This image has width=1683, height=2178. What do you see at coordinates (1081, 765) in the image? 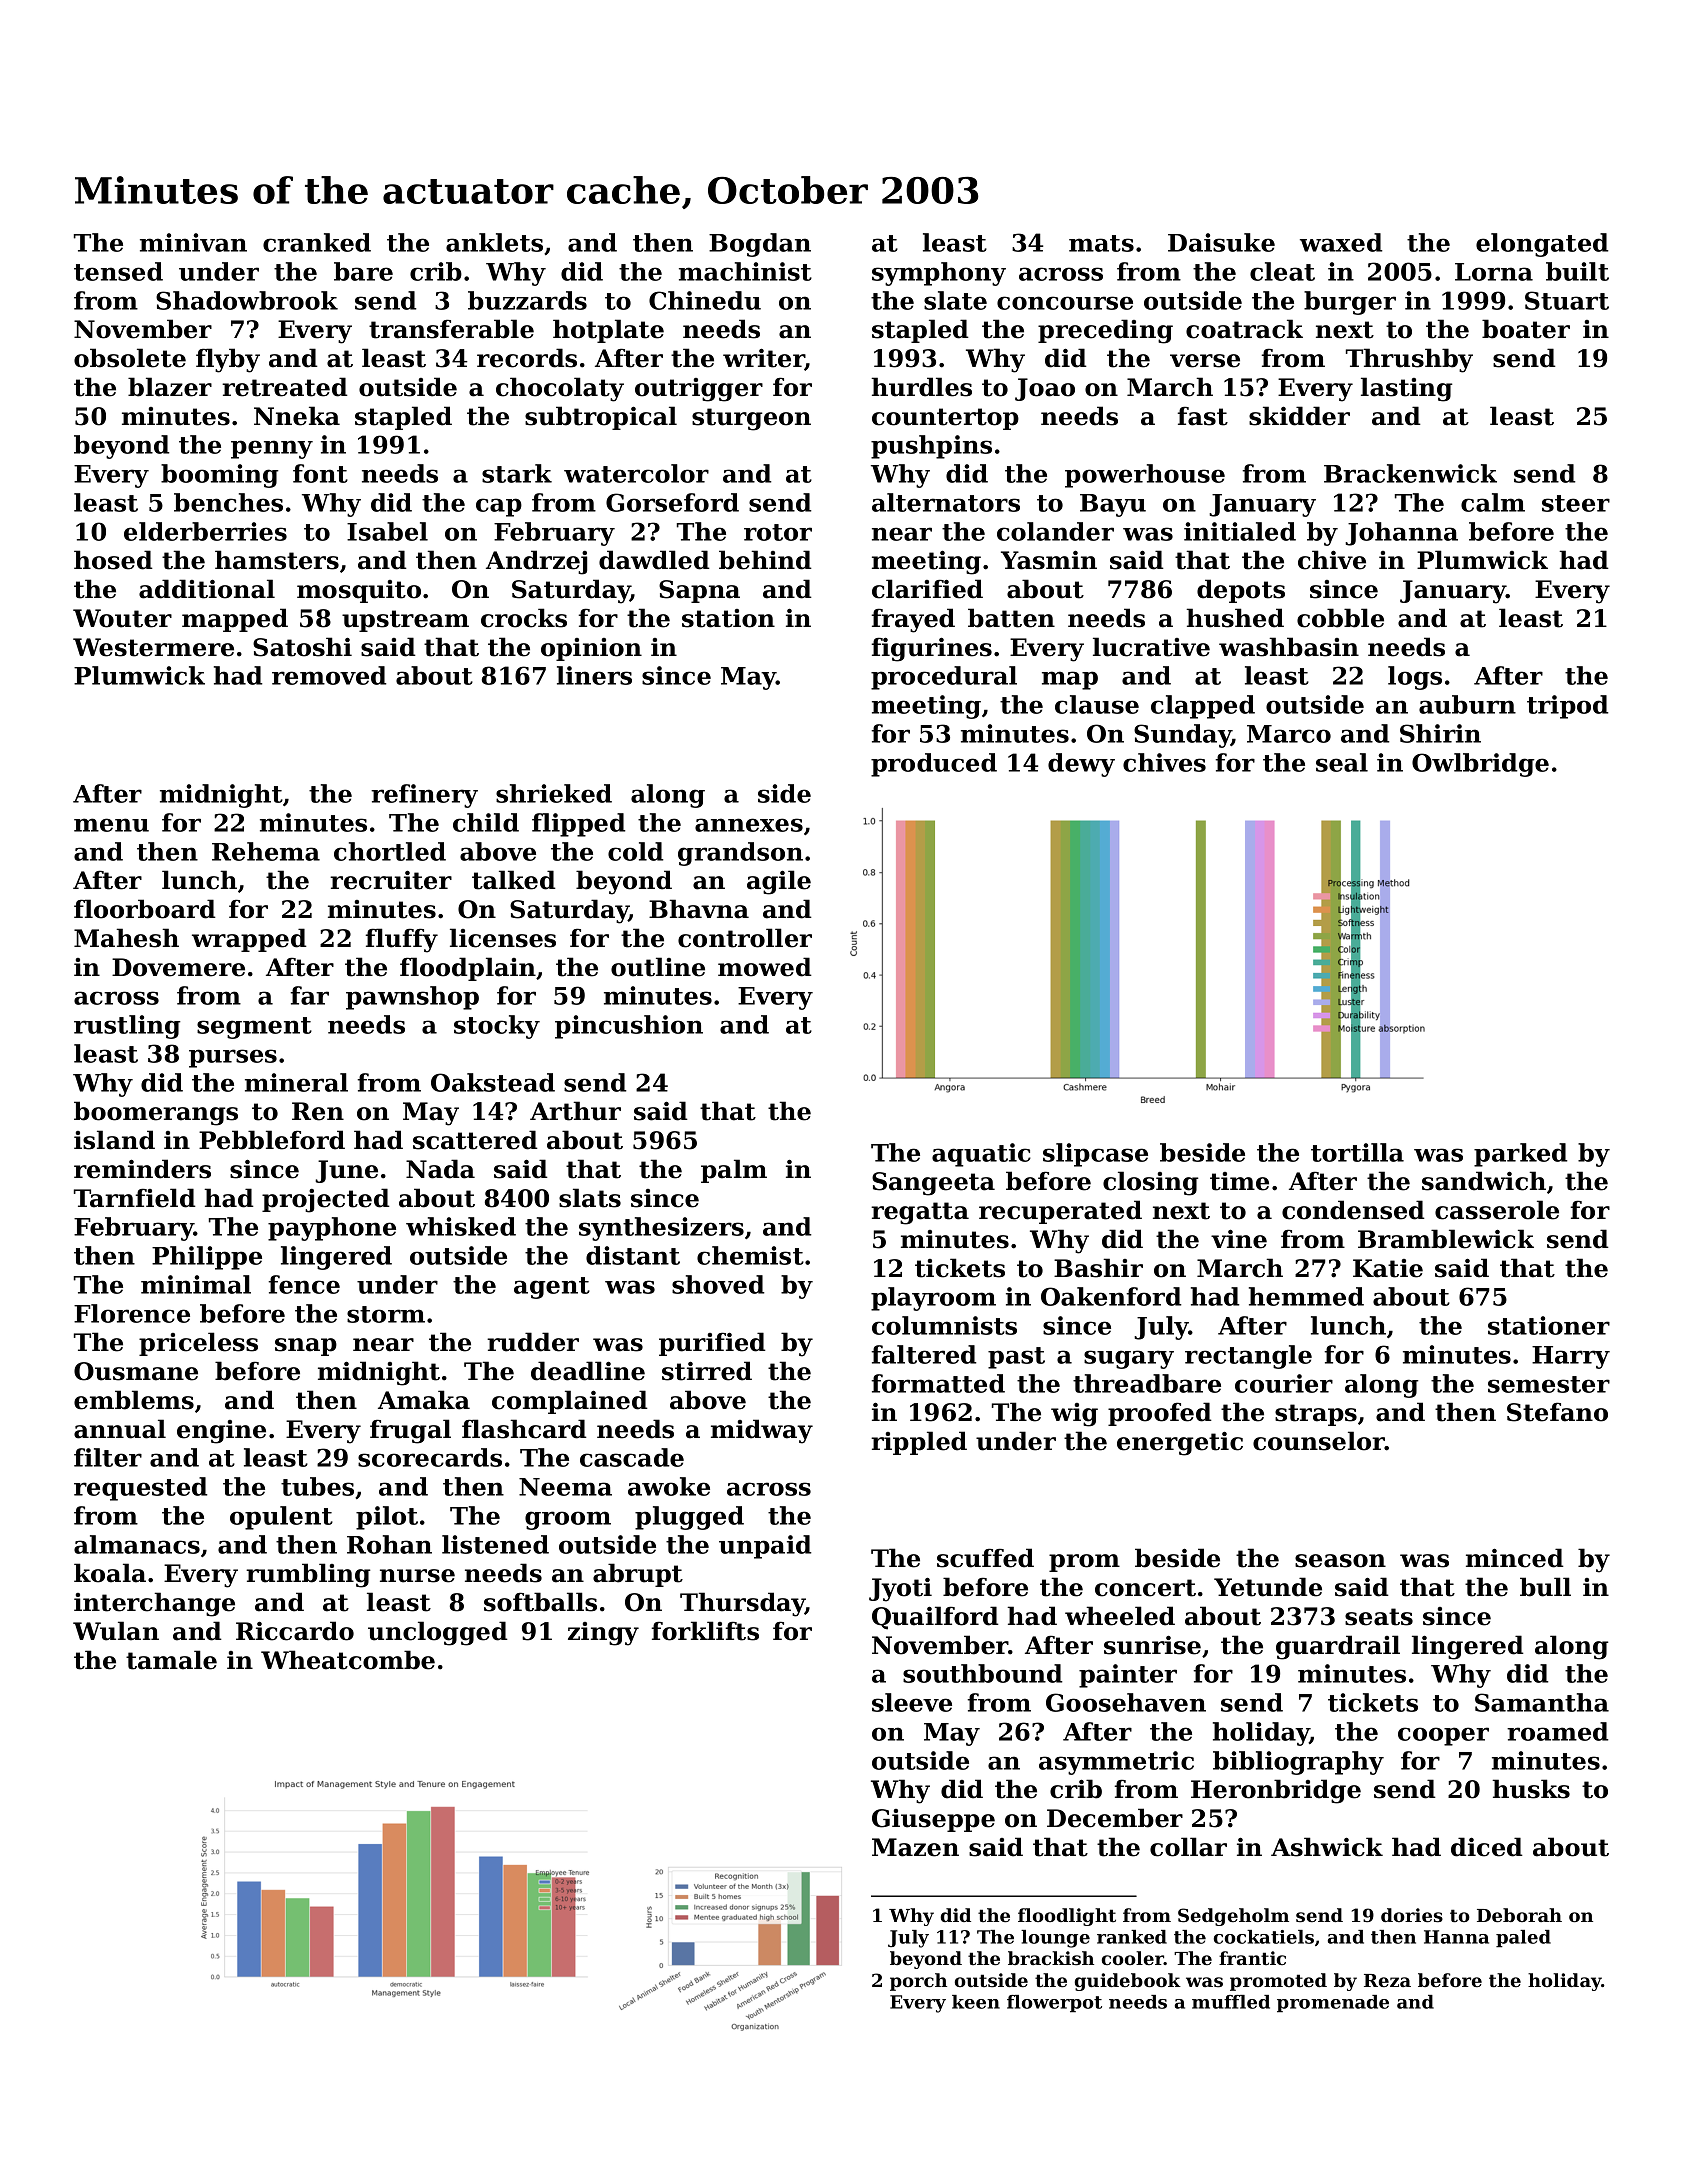
I see `dewy` at bounding box center [1081, 765].
